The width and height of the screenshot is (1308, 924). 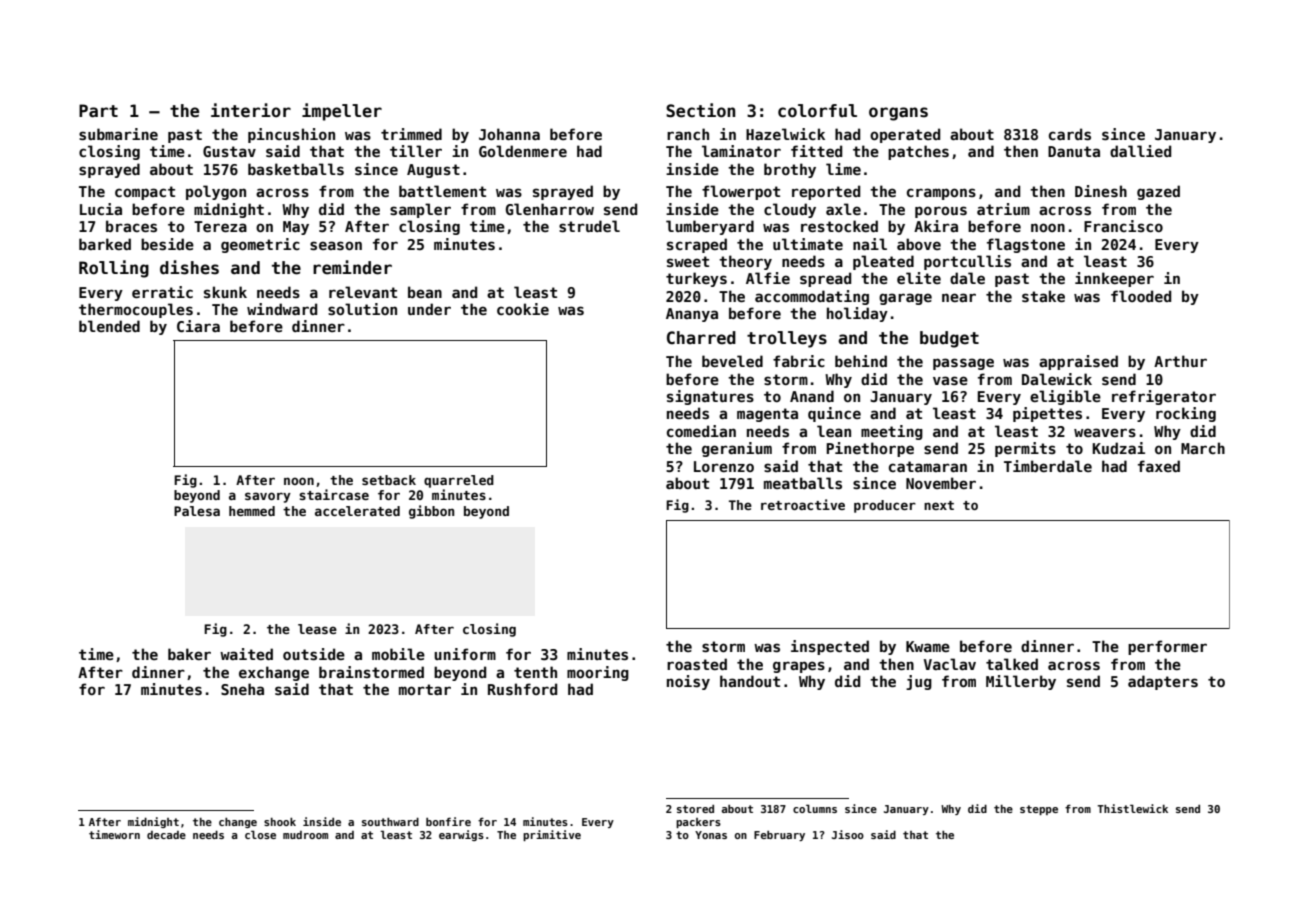 I want to click on strudel, so click(x=589, y=226).
